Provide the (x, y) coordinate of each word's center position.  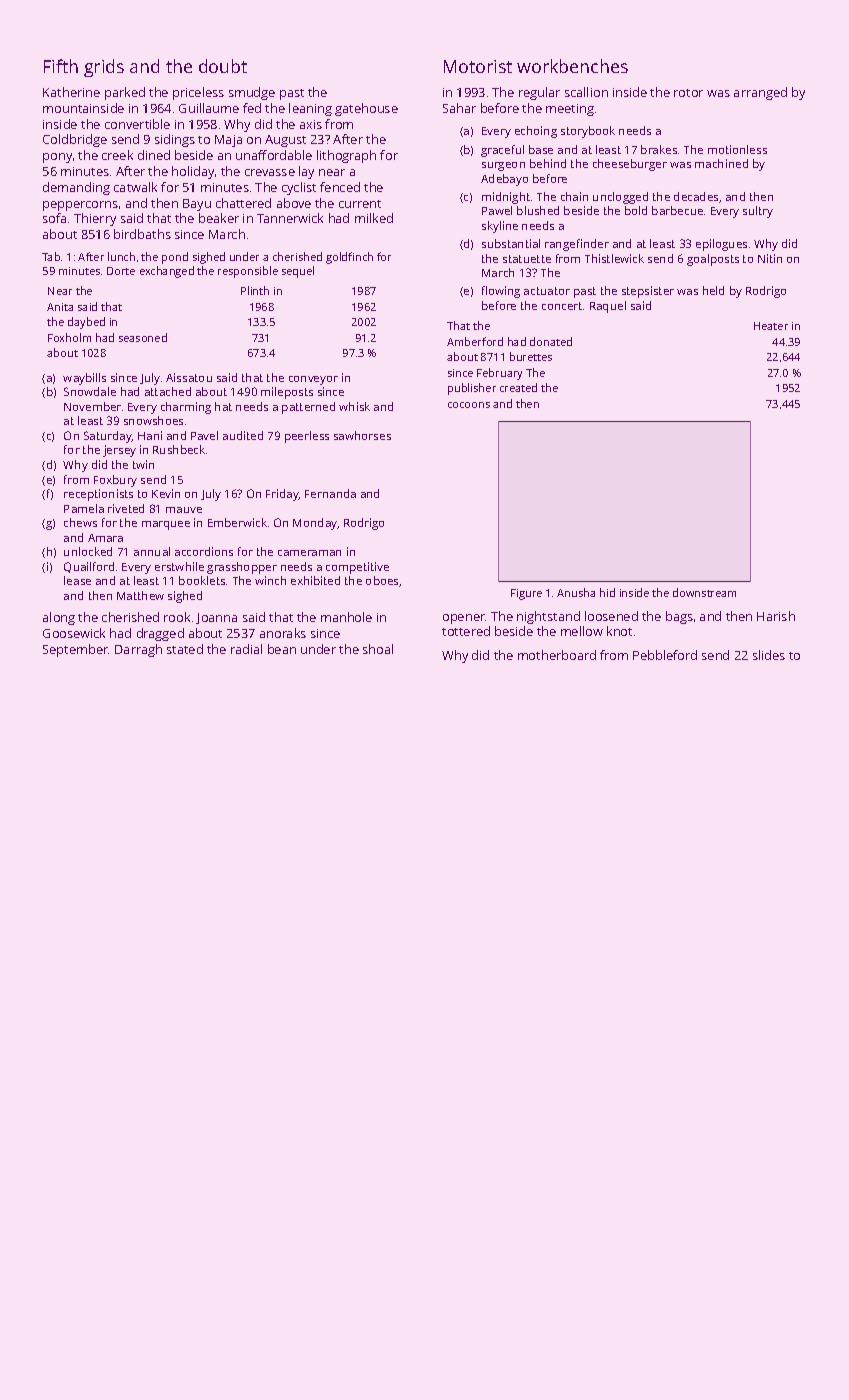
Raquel (608, 307)
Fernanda (330, 493)
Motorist (478, 66)
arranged (760, 93)
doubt (223, 66)
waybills (84, 379)
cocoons (469, 405)
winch (270, 580)
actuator (547, 291)
